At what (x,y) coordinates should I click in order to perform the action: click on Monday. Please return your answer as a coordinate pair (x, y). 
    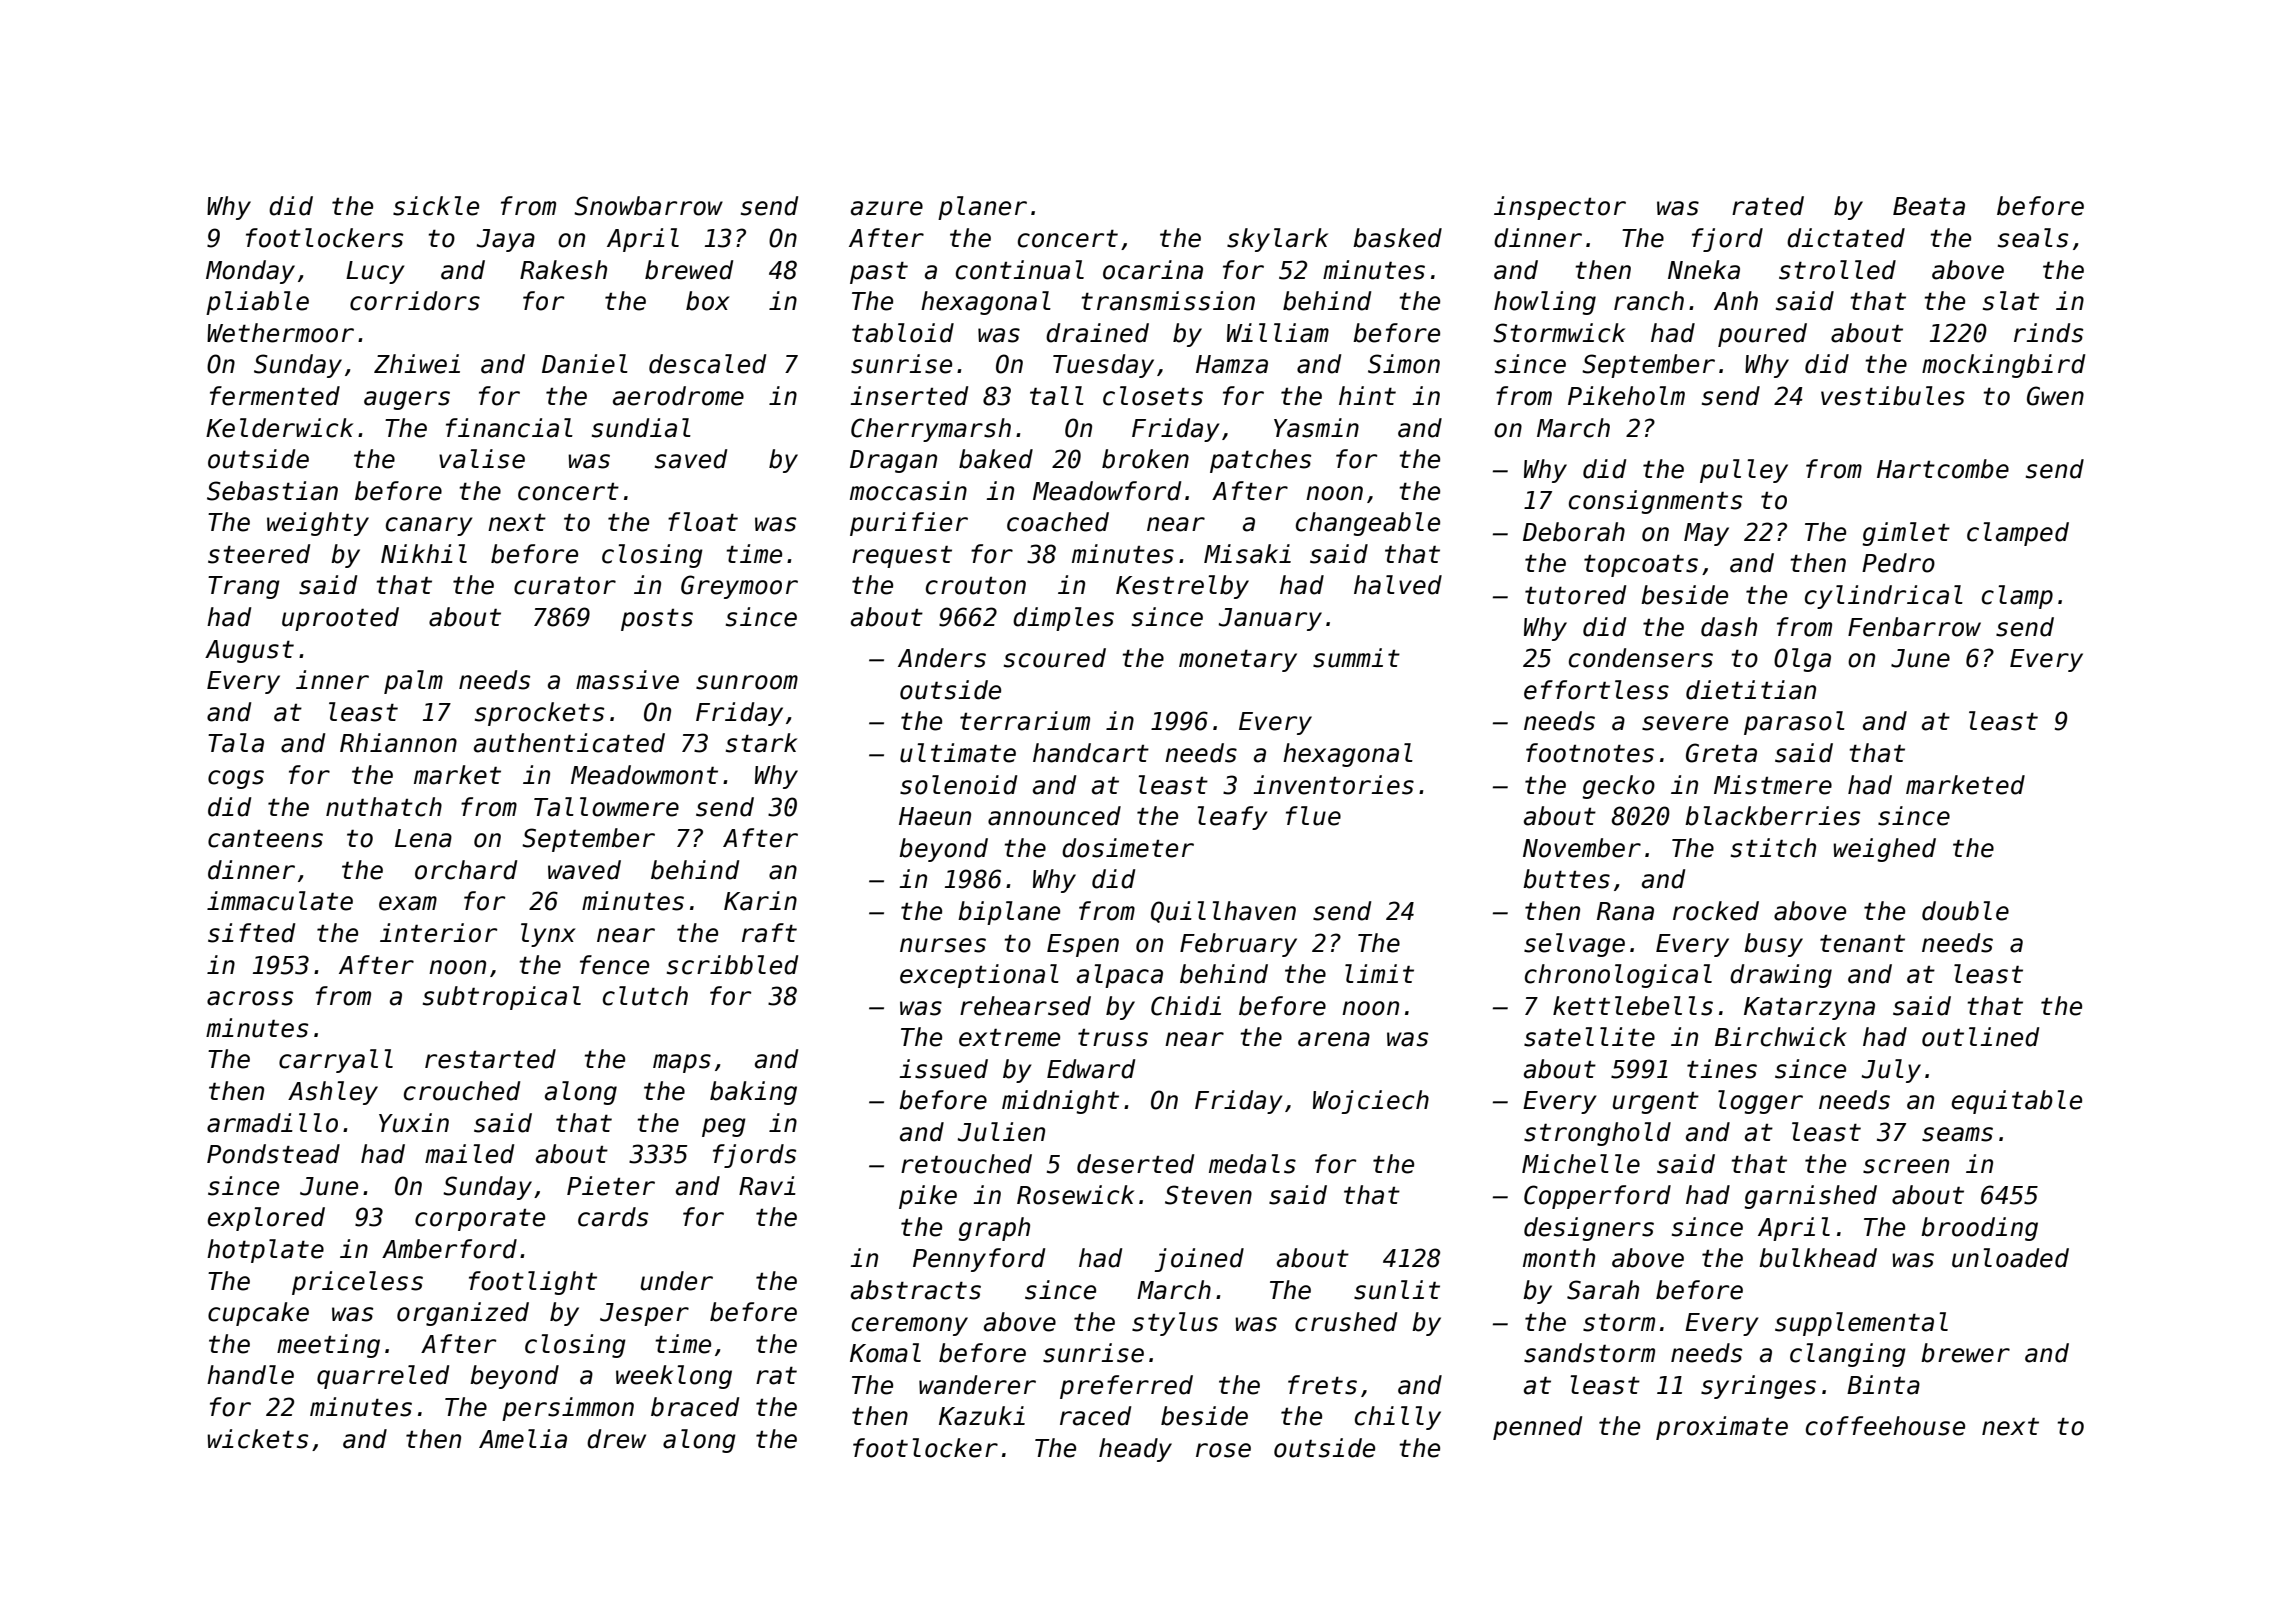
    Looking at the image, I should click on (250, 272).
